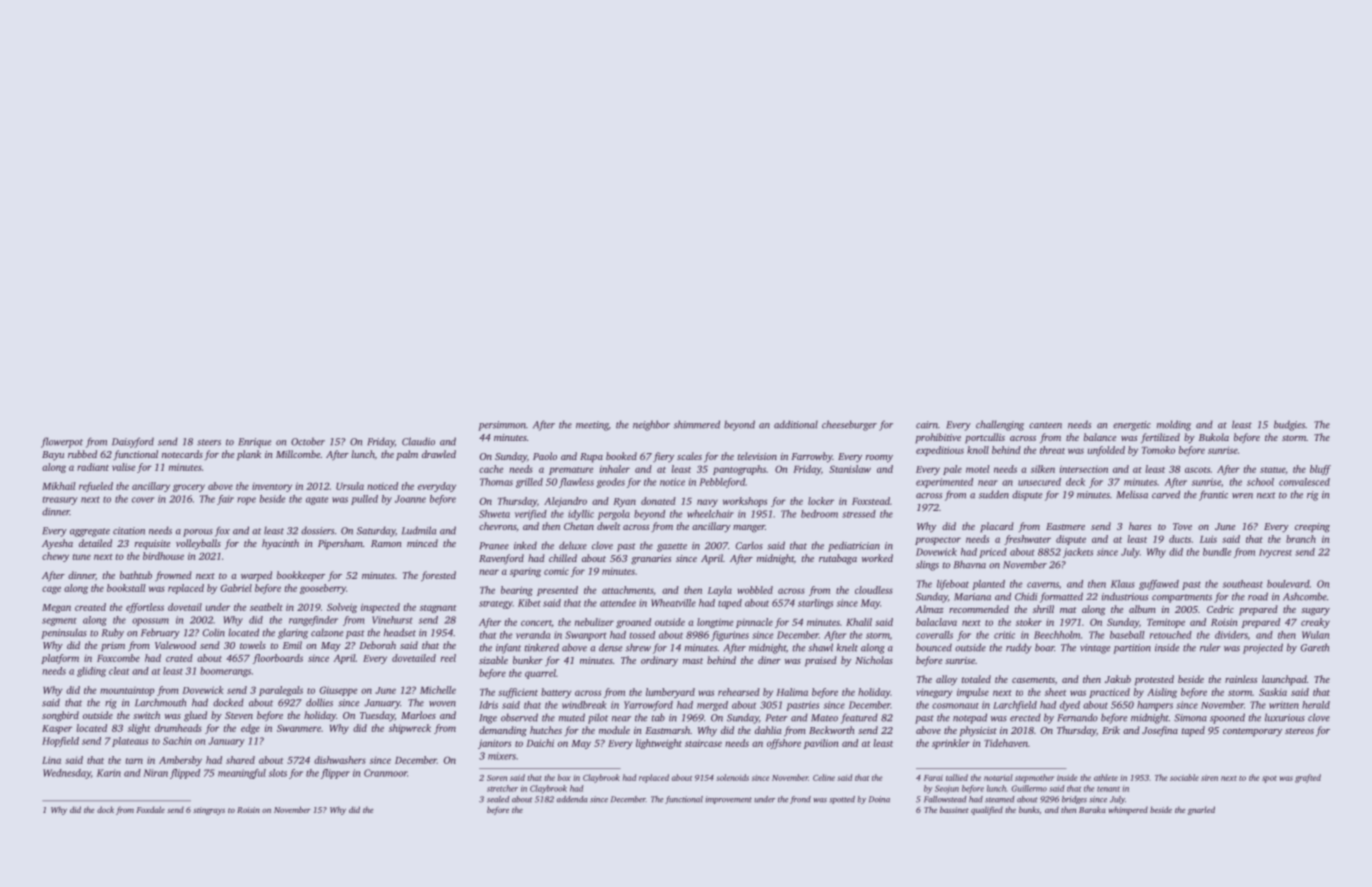  Describe the element at coordinates (150, 809) in the image. I see `Foxdale` at that location.
